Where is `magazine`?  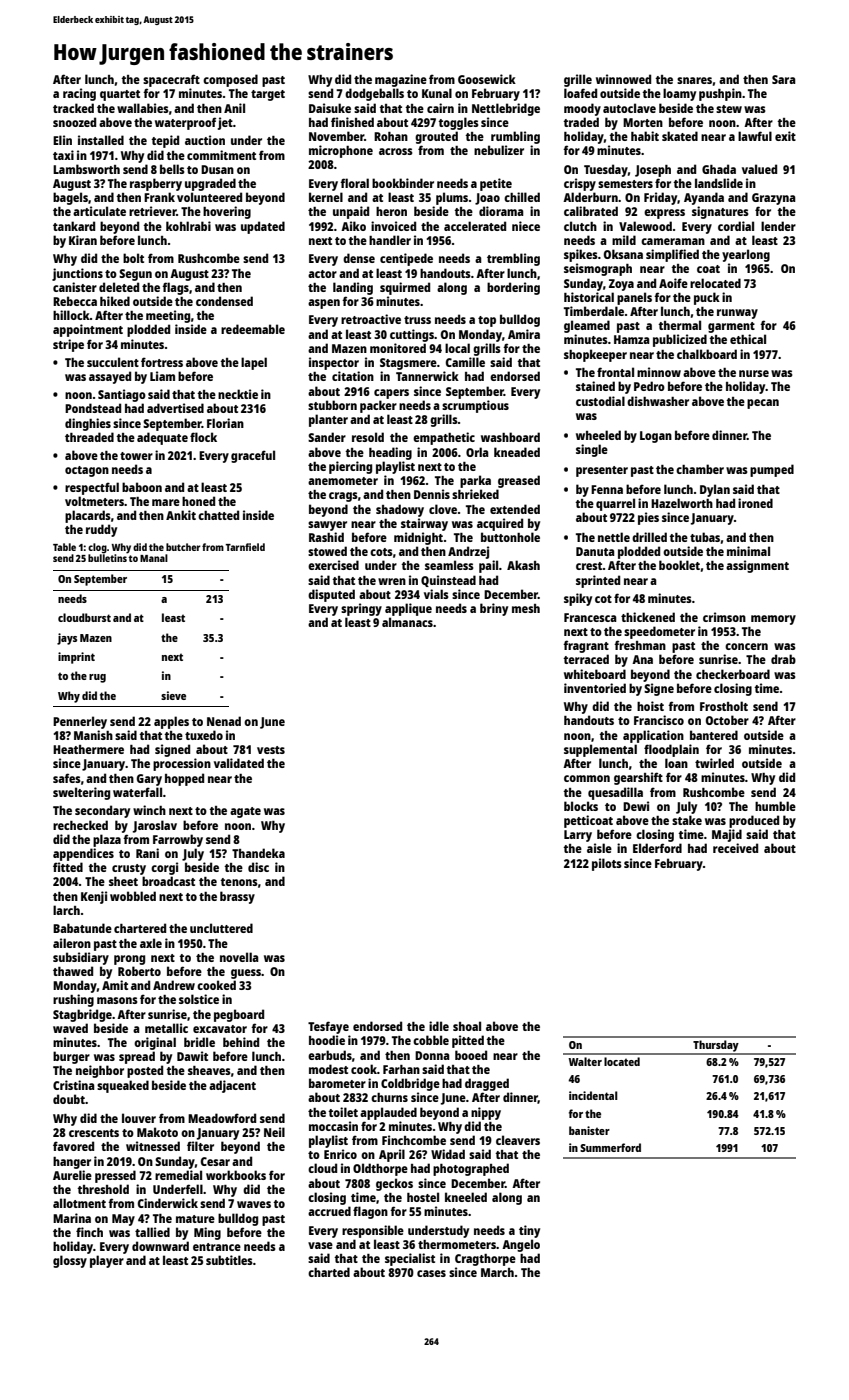
magazine is located at coordinates (401, 80).
